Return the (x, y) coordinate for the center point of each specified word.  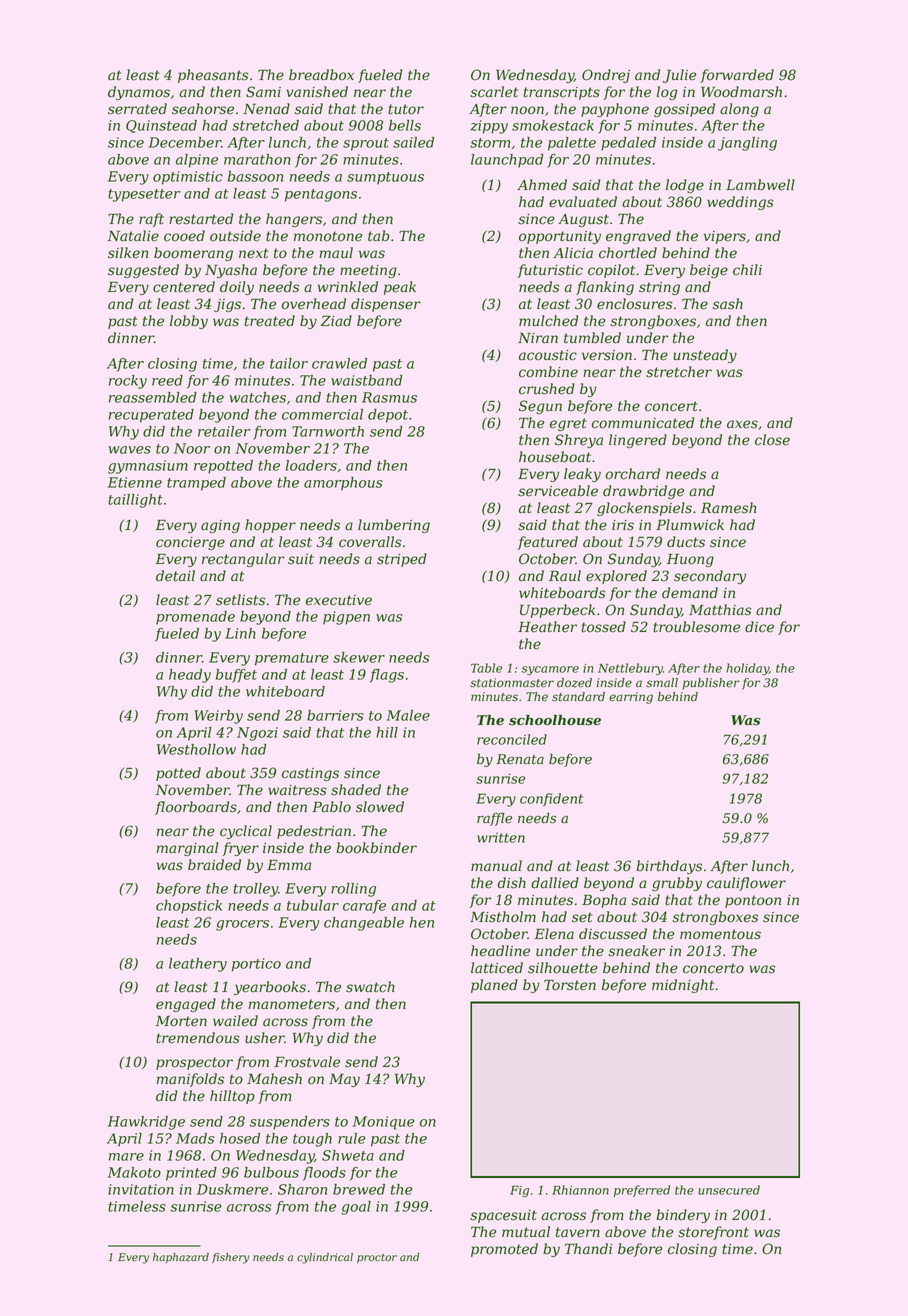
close (772, 440)
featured (547, 543)
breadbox (321, 75)
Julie (680, 76)
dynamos (139, 93)
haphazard (181, 1258)
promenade (195, 618)
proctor (377, 1258)
